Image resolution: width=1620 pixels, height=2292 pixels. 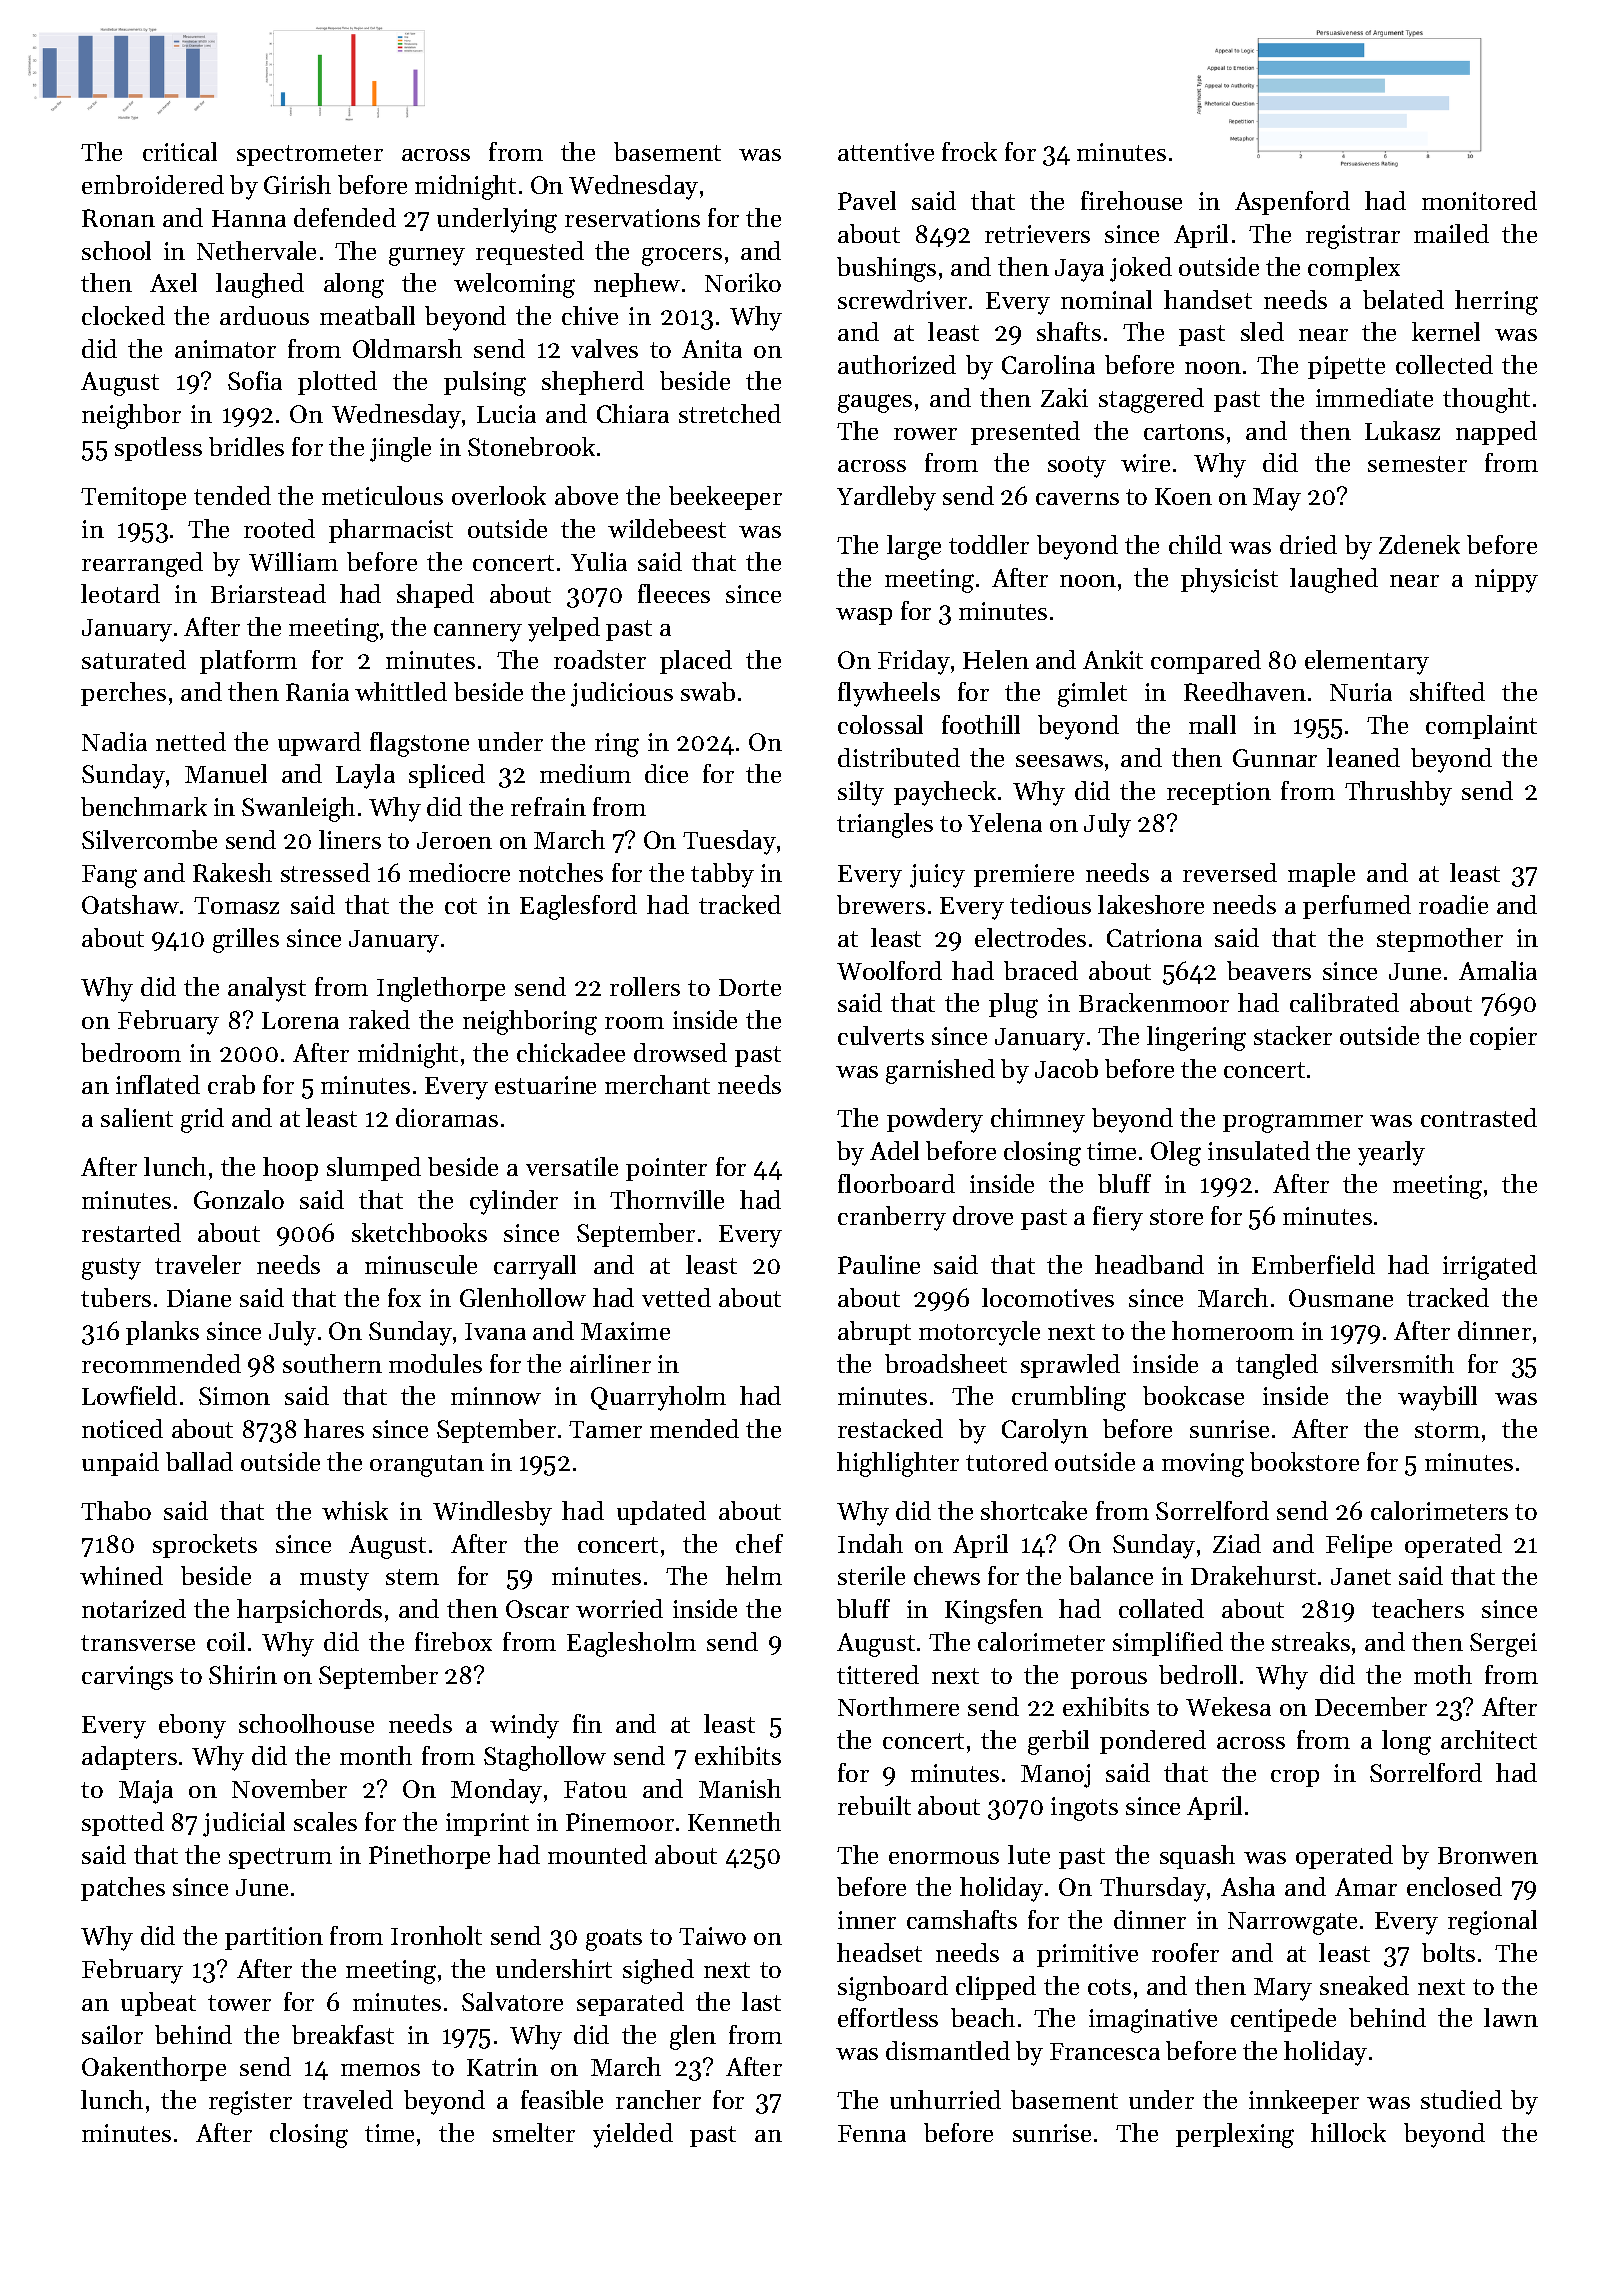 What do you see at coordinates (1357, 907) in the screenshot?
I see `perfumed` at bounding box center [1357, 907].
